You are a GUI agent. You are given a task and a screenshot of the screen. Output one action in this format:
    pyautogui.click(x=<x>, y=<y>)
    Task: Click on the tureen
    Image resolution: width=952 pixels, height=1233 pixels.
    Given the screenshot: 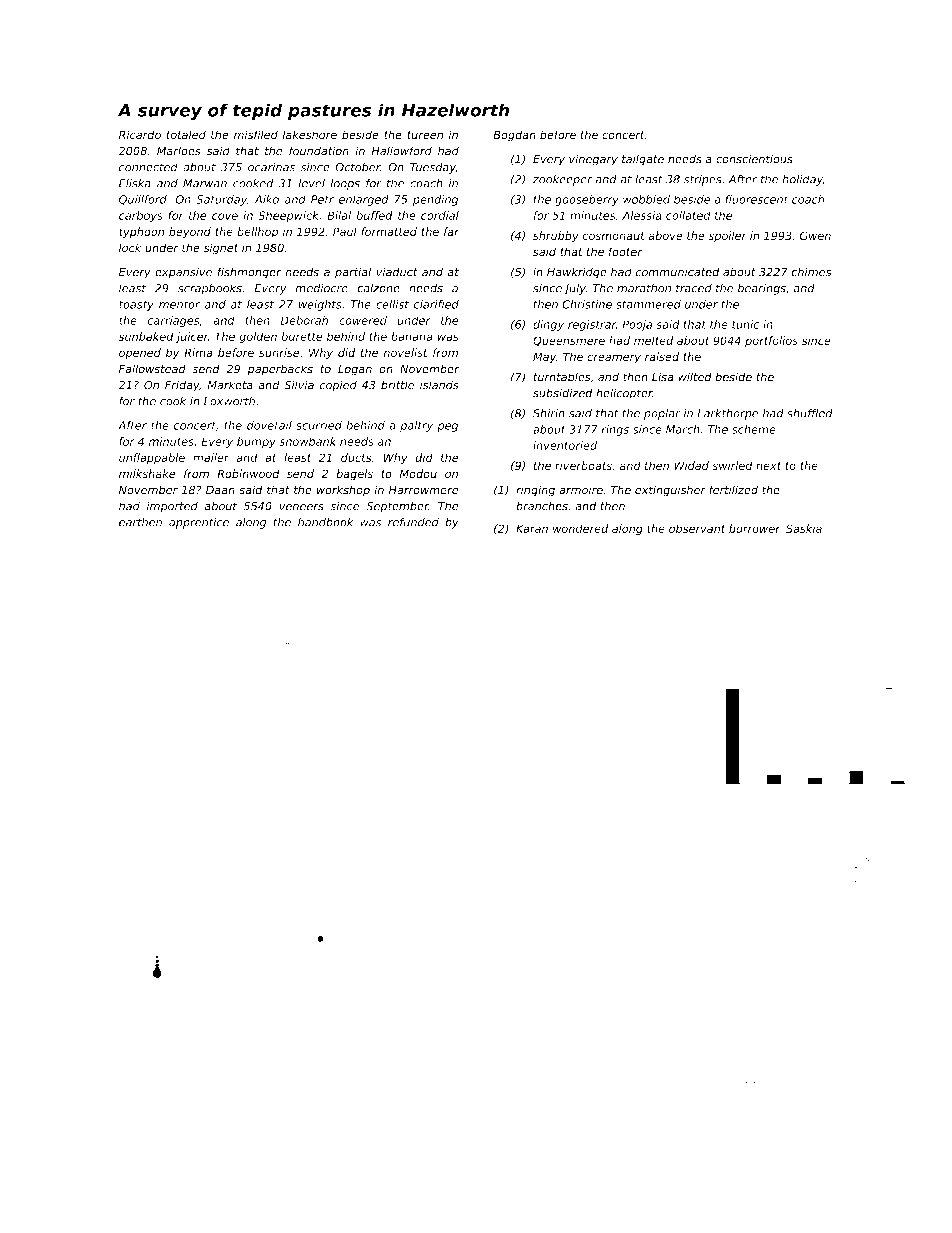 What is the action you would take?
    pyautogui.click(x=425, y=135)
